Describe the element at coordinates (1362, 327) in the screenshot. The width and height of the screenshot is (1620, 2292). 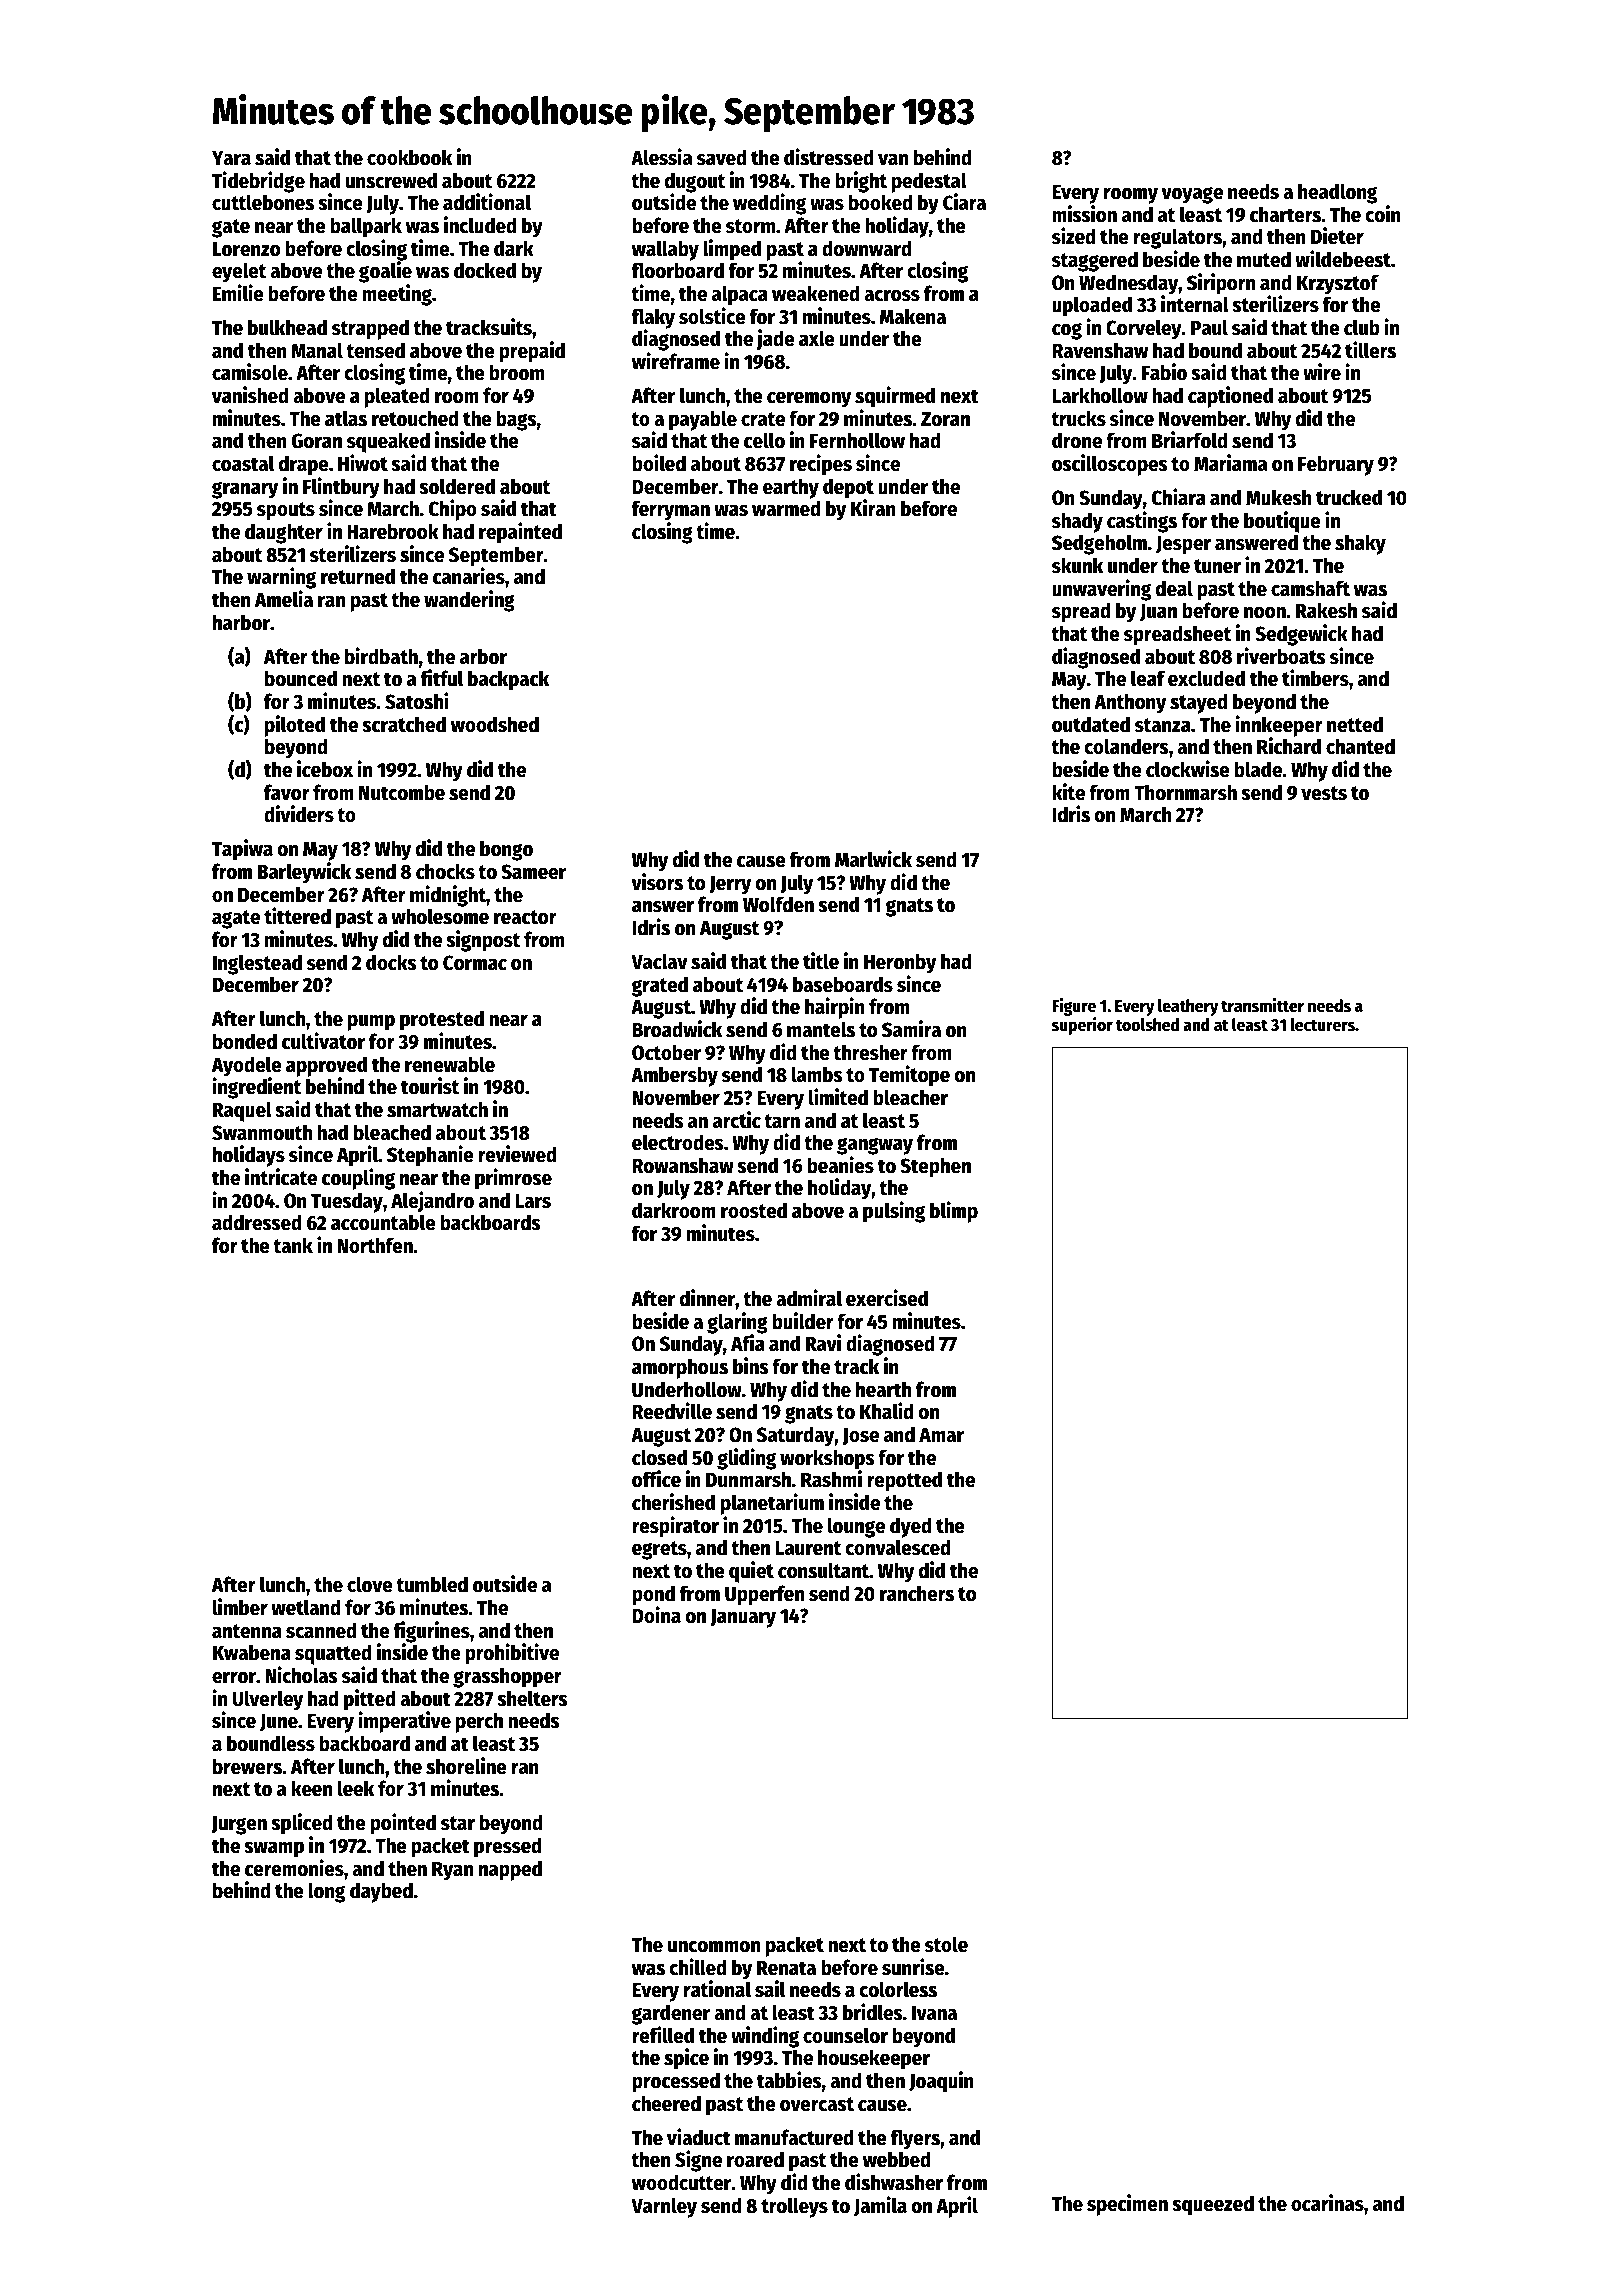
I see `club` at that location.
